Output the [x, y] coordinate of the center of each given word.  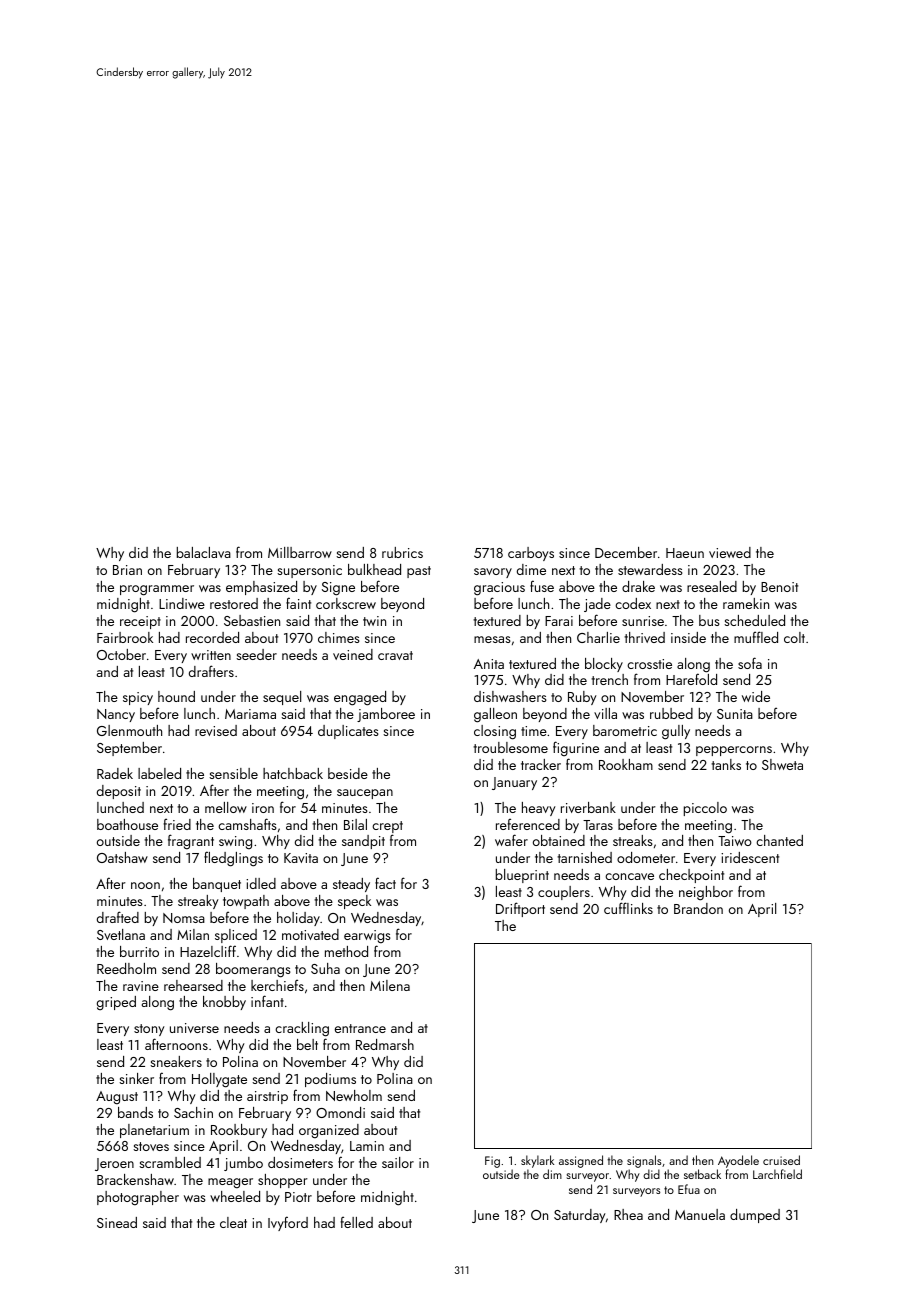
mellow [226, 807]
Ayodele [738, 1161]
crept [387, 827]
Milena [390, 985]
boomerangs [253, 970]
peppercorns [734, 751]
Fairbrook [125, 637]
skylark [537, 1161]
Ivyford [288, 1223]
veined [353, 654]
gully [676, 732]
